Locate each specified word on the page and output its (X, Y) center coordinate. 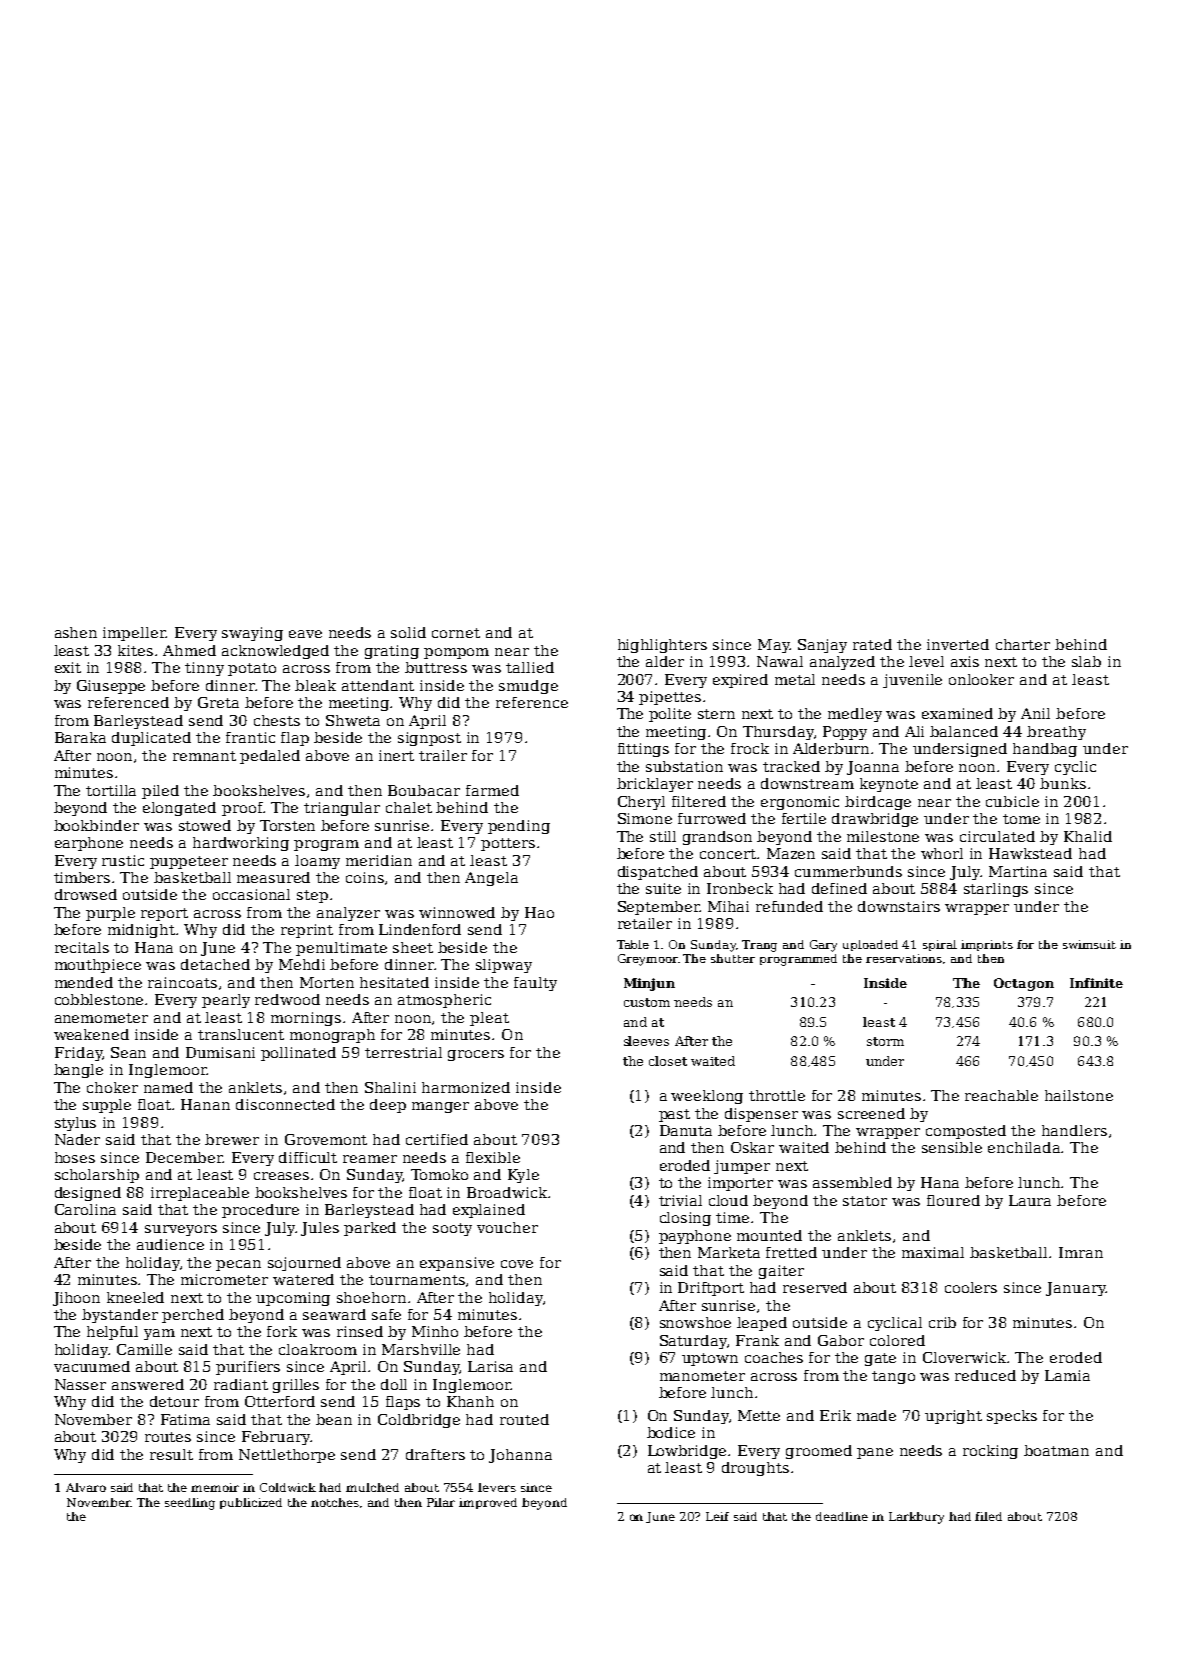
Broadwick (507, 1192)
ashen (76, 632)
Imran (1081, 1252)
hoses (75, 1157)
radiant (241, 1384)
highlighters (662, 646)
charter (1023, 644)
